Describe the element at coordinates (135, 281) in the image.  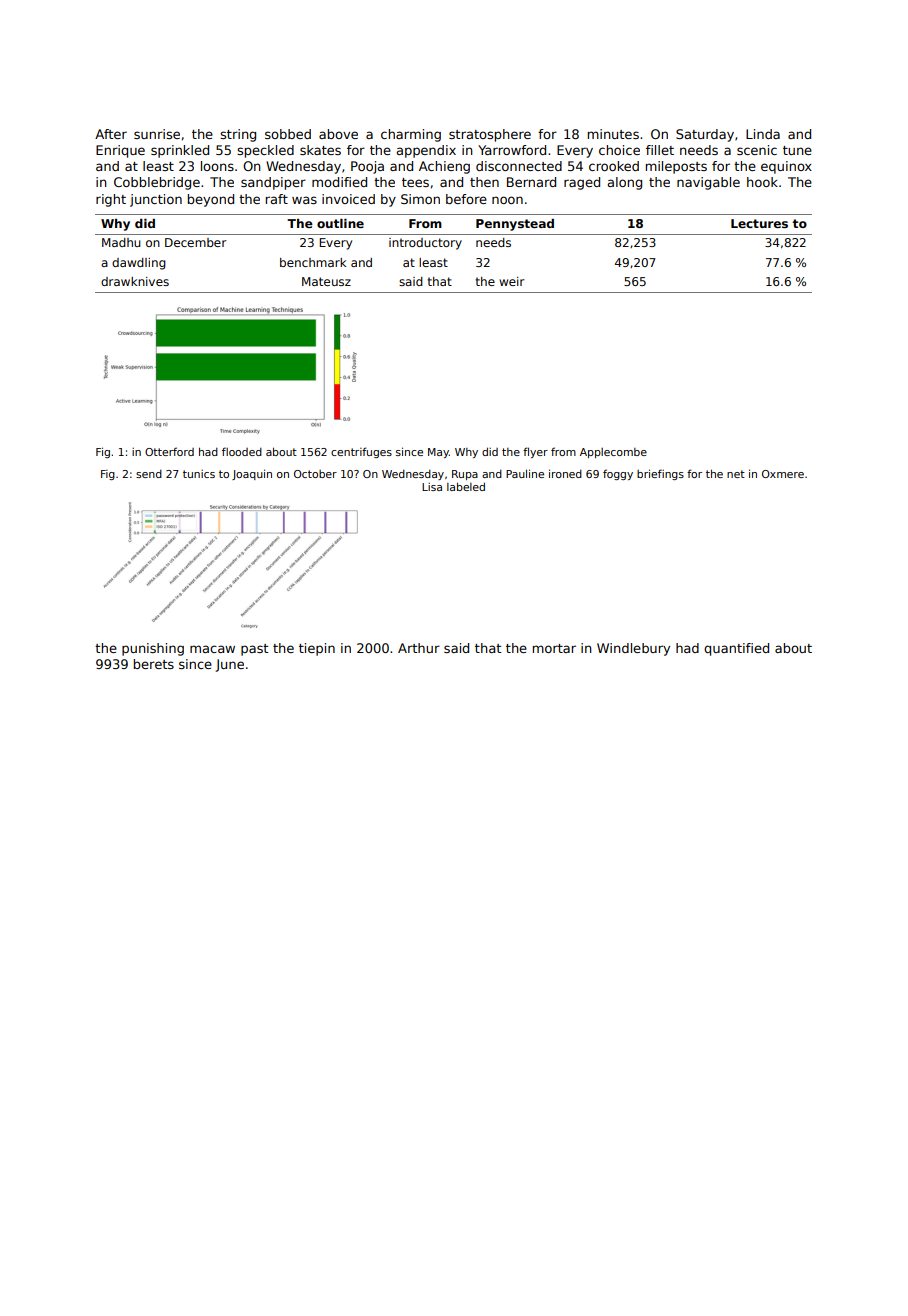
I see `drawknives` at that location.
